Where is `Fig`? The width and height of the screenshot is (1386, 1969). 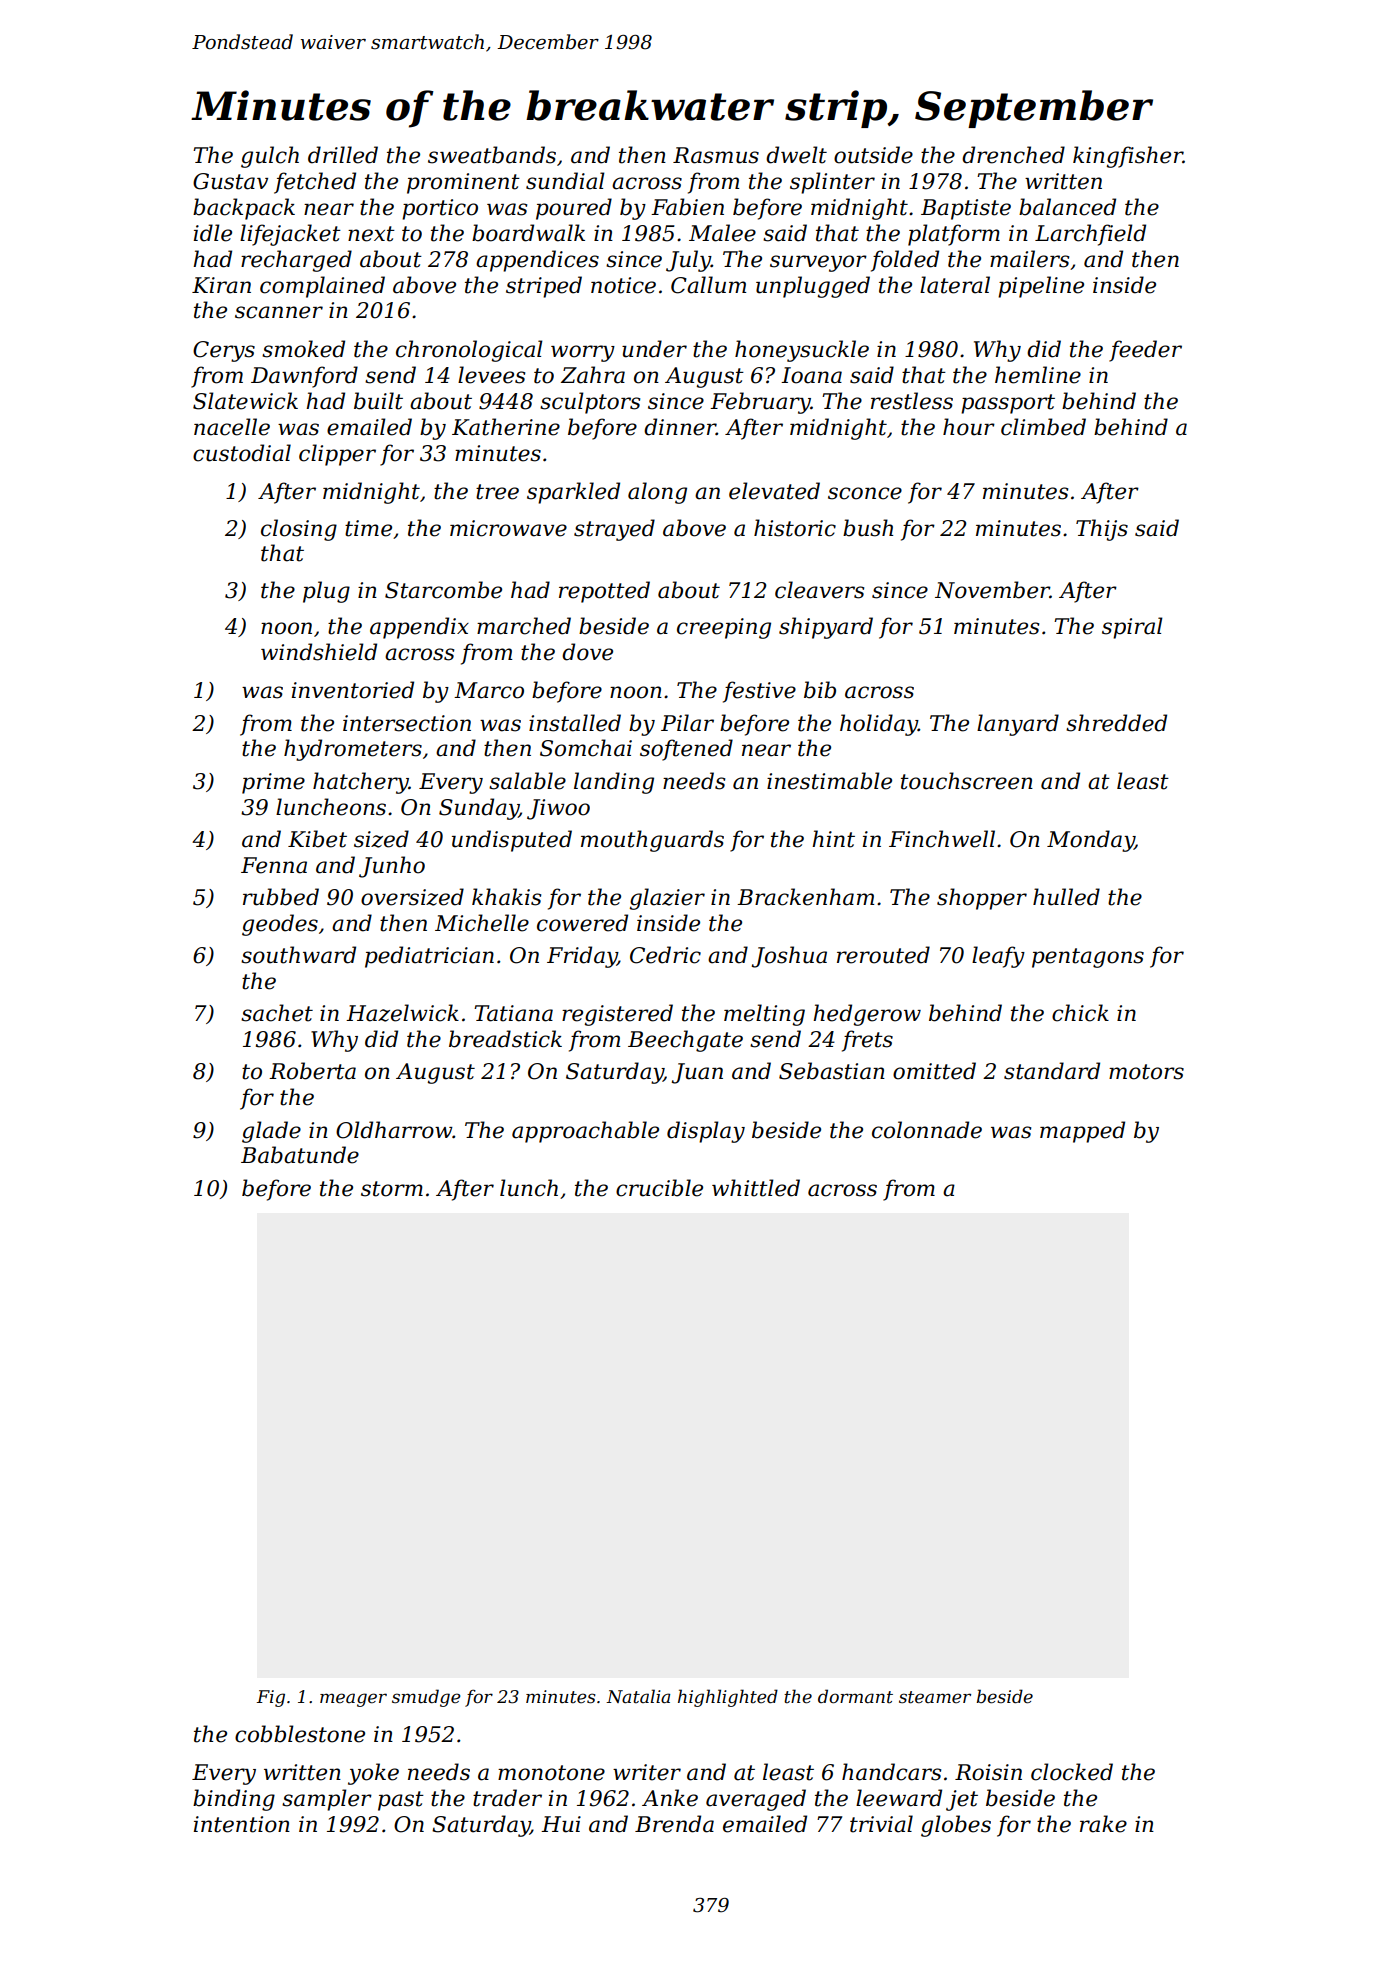 Fig is located at coordinates (271, 1698).
